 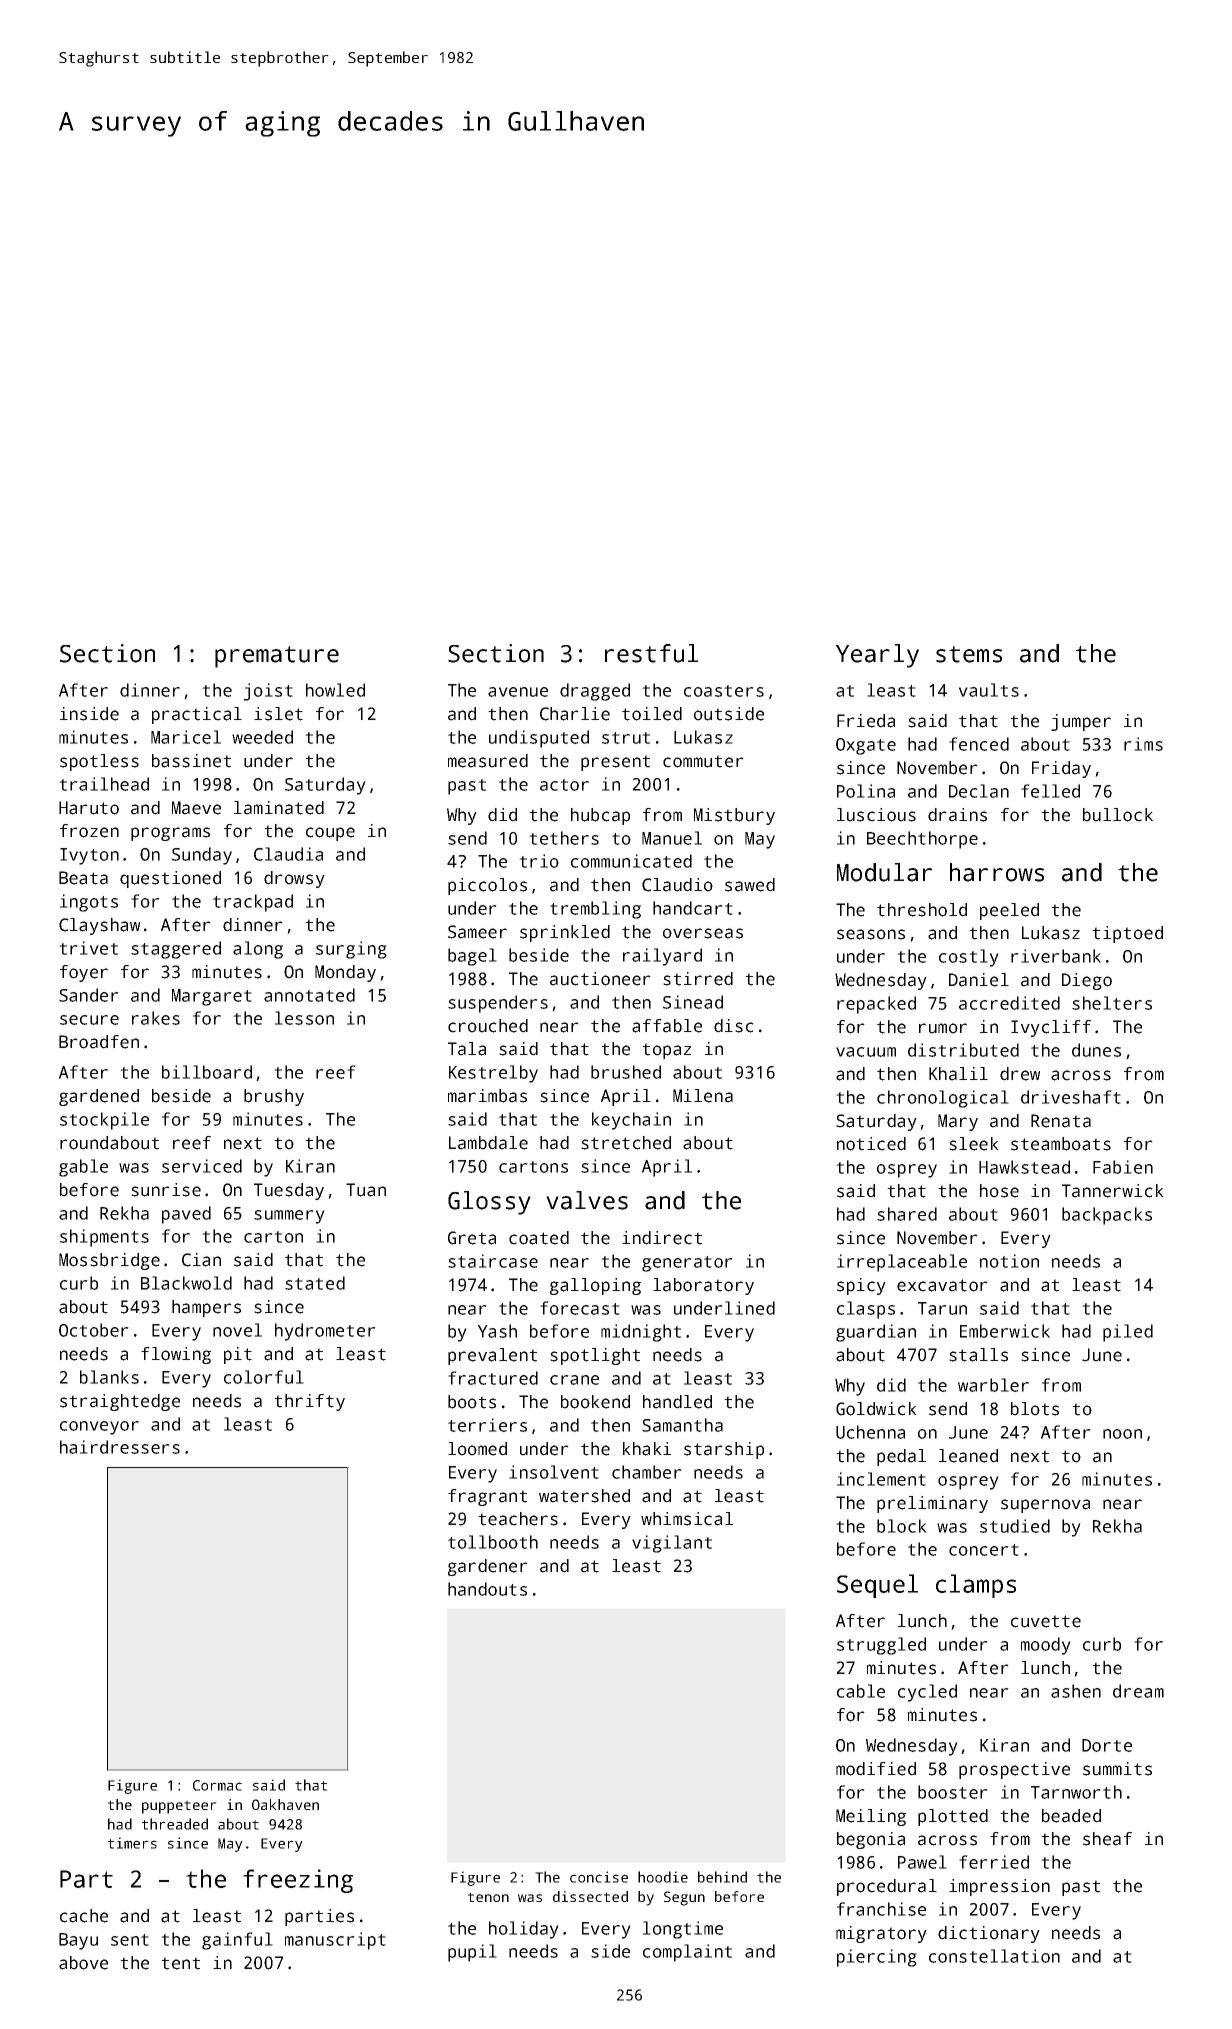 I want to click on concert, so click(x=984, y=1550).
